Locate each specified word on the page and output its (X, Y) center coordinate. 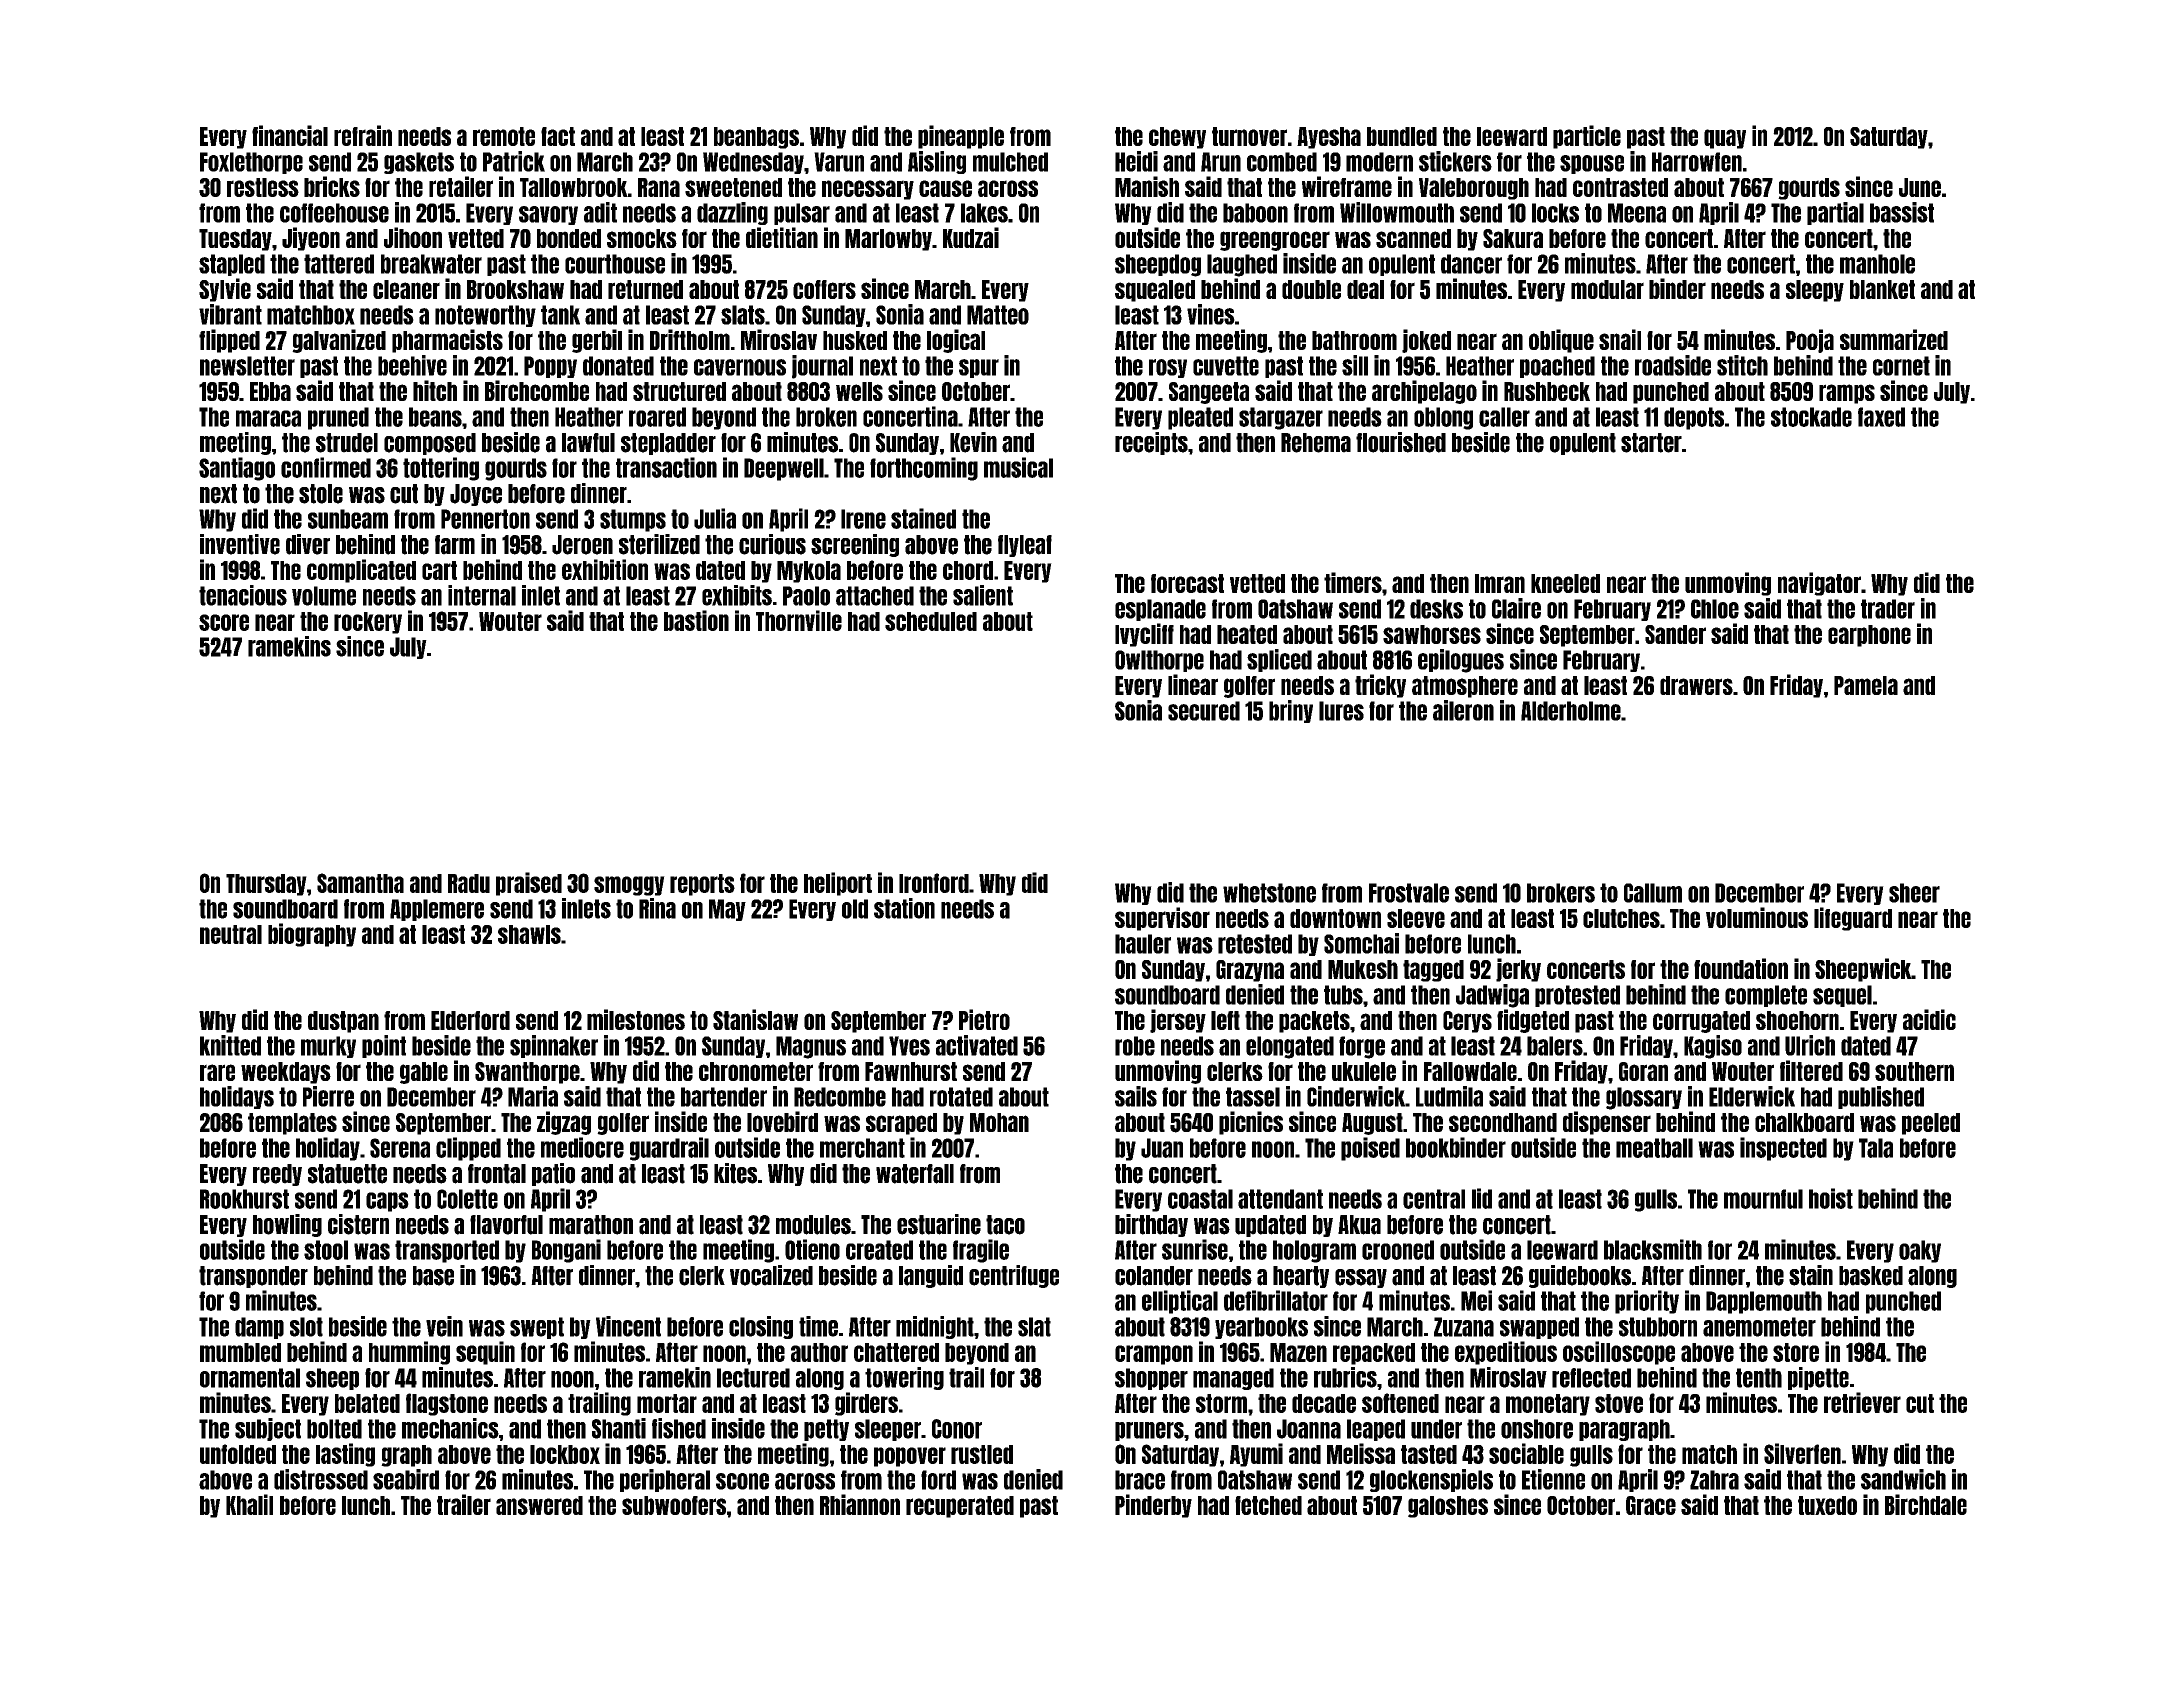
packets (1314, 1022)
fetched (1268, 1505)
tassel (1253, 1097)
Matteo (998, 315)
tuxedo (1827, 1505)
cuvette (1226, 366)
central (1434, 1199)
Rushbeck (1547, 391)
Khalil (249, 1504)
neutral (231, 934)
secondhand (1503, 1122)
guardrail (669, 1149)
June (1920, 187)
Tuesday (235, 240)
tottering (441, 469)
